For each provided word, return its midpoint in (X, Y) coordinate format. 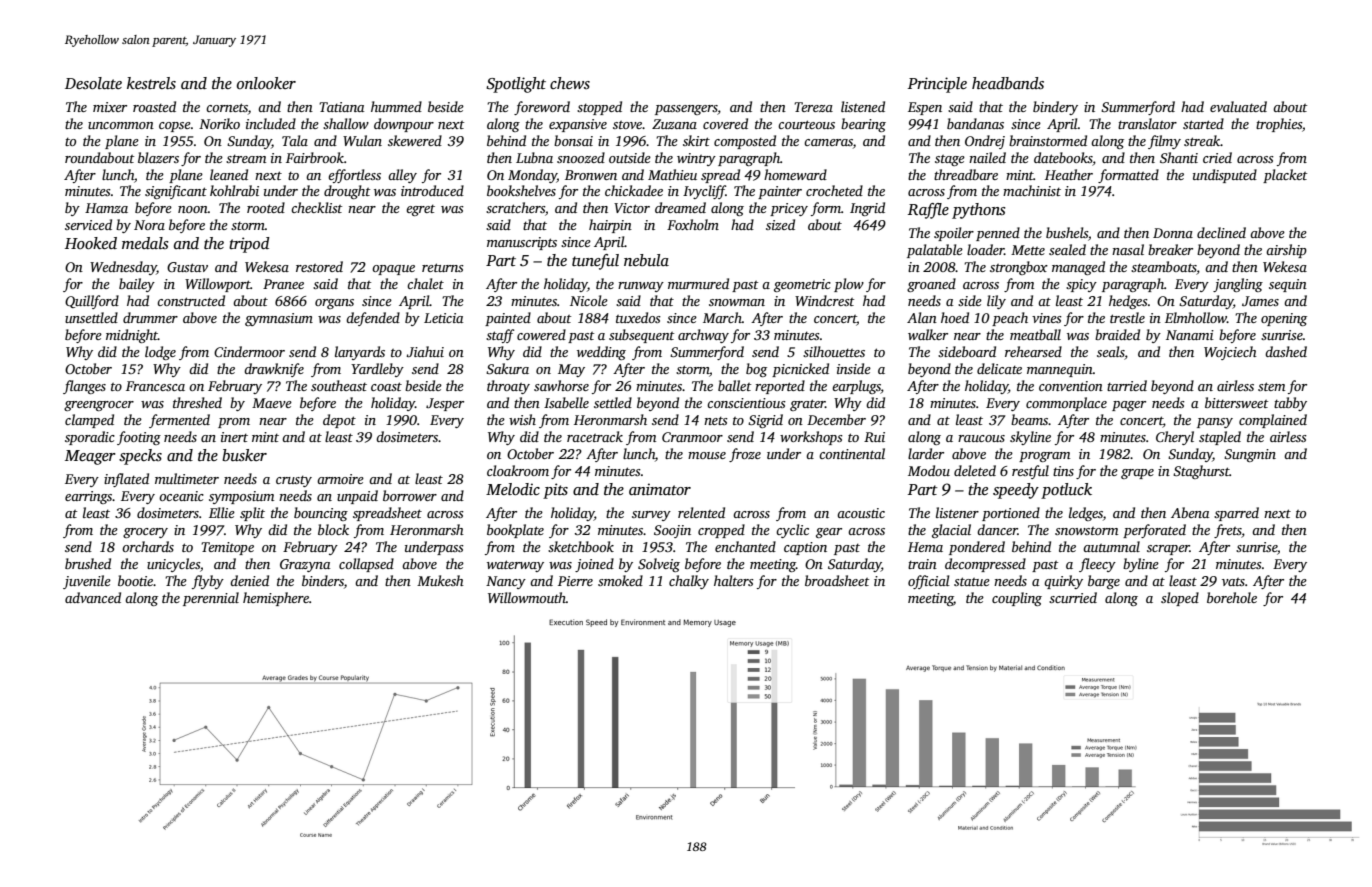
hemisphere (276, 599)
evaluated (1238, 106)
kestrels (151, 83)
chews (570, 83)
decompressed (985, 565)
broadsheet (837, 580)
